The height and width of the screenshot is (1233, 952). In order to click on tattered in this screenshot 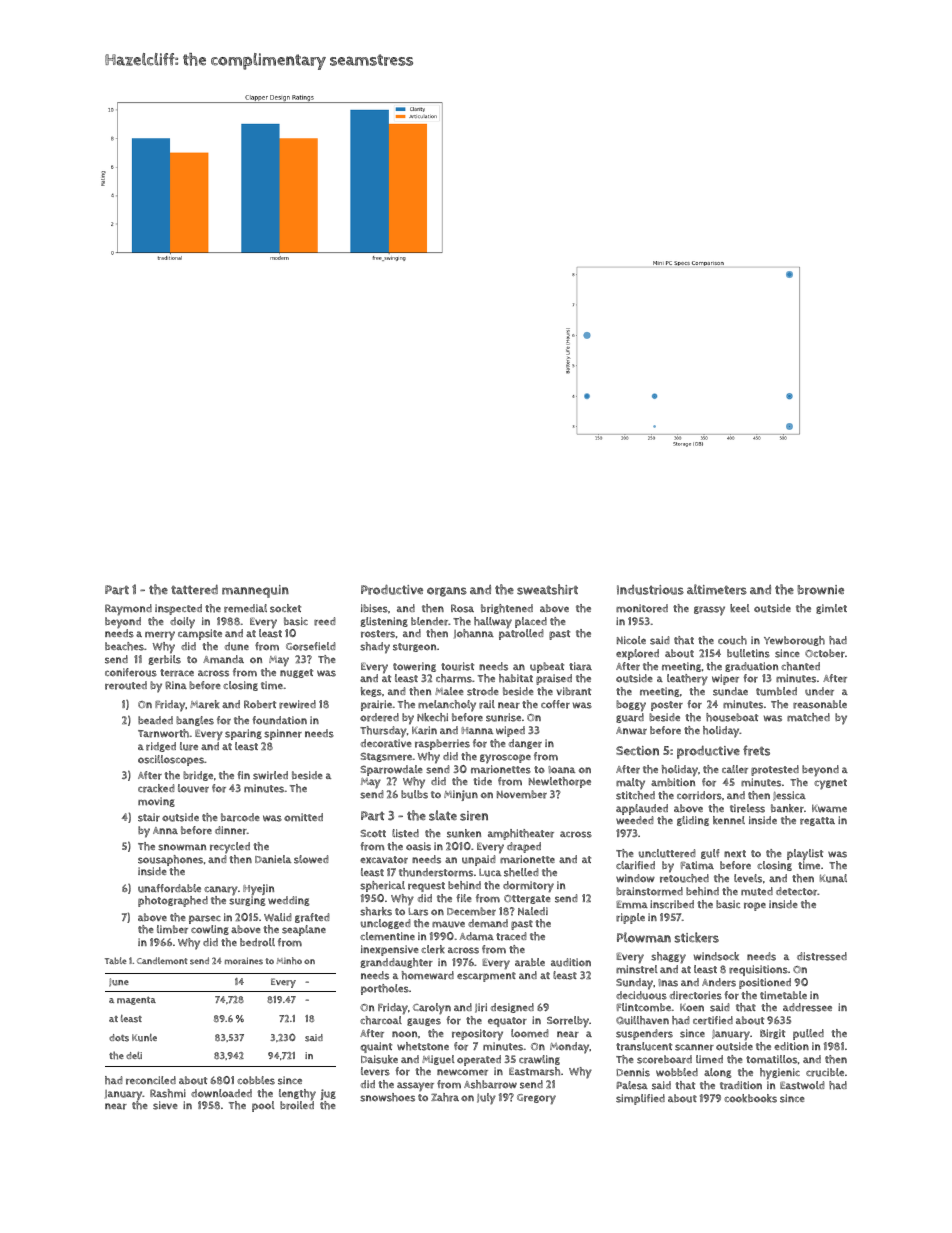, I will do `click(194, 589)`.
